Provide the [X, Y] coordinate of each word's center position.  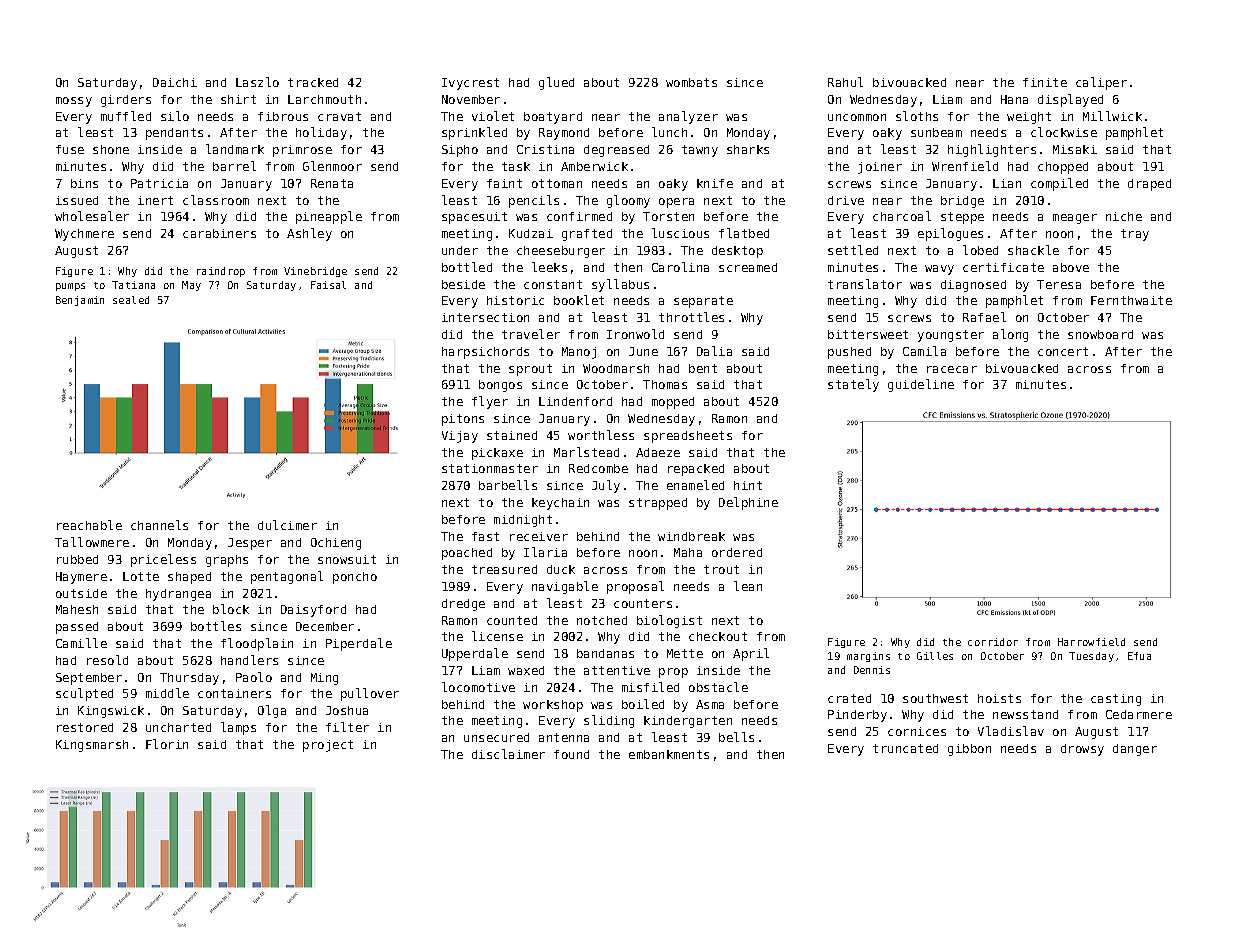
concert [1063, 351]
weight [1029, 118]
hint [748, 485]
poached [467, 554]
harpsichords [485, 353]
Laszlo [257, 82]
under [460, 250]
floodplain [257, 644]
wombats [691, 82]
